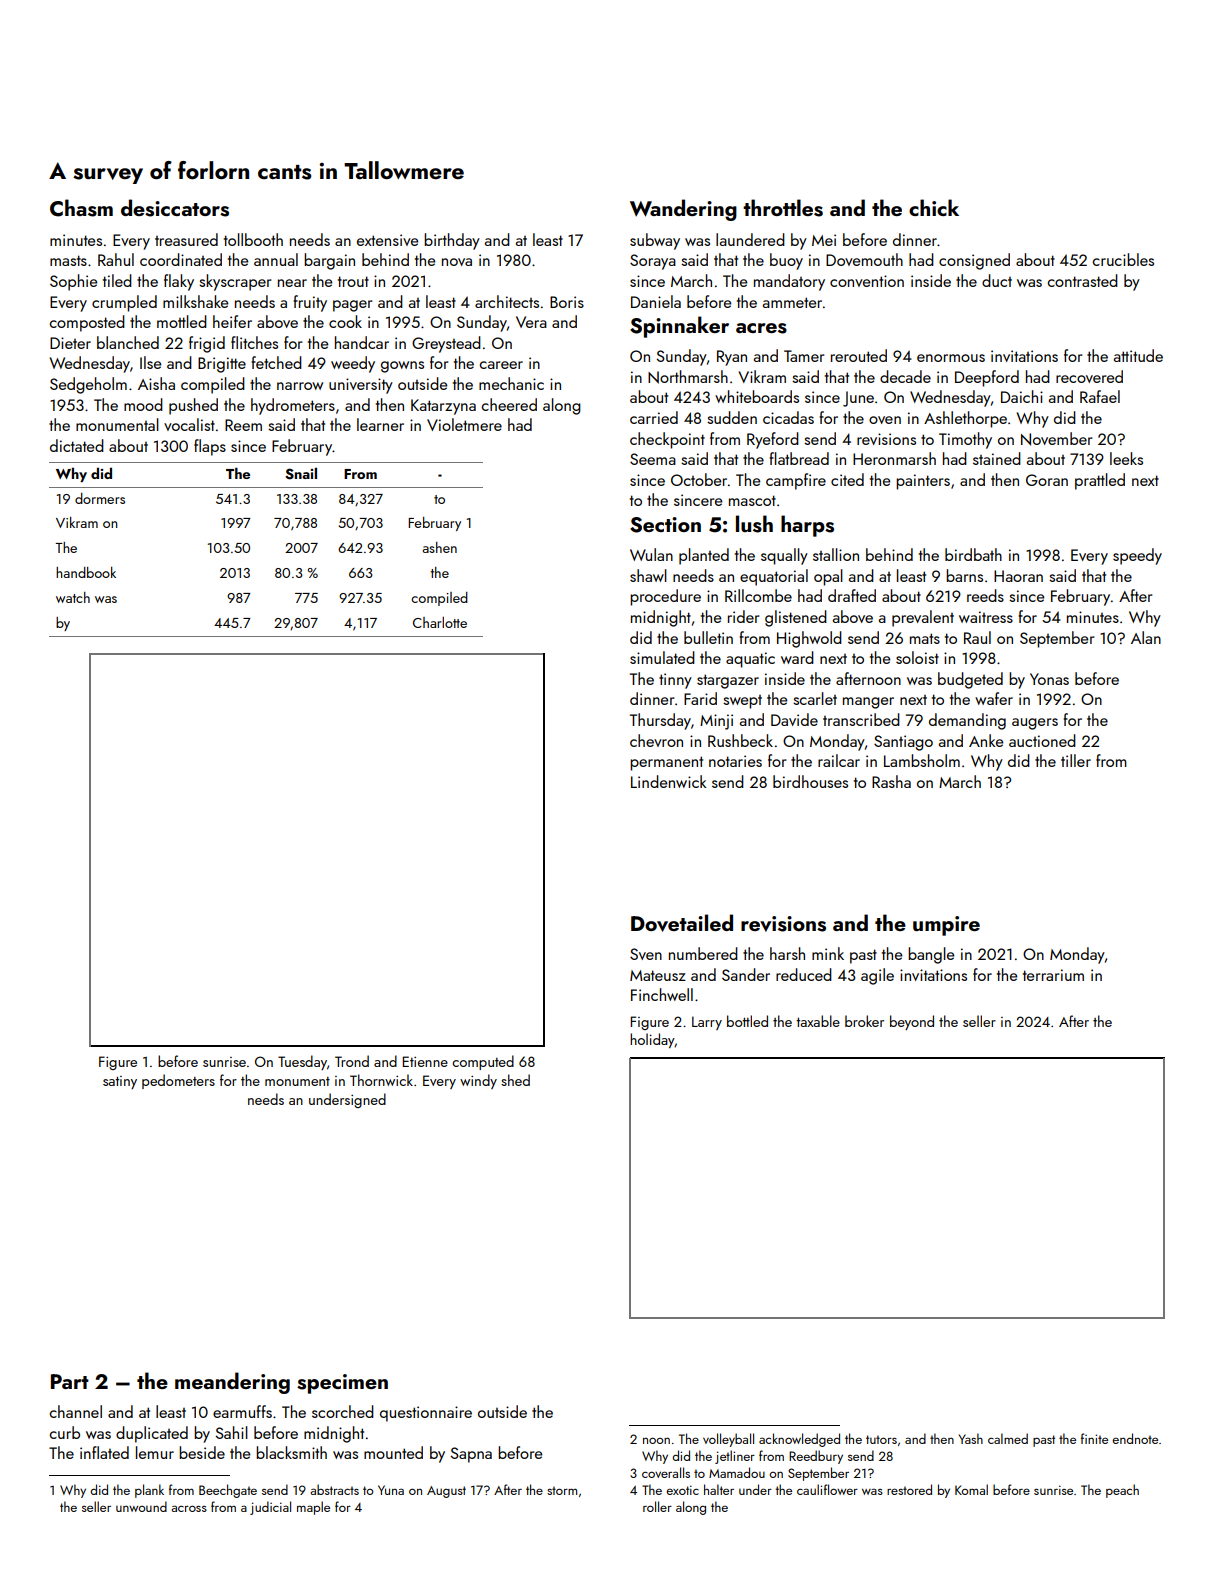 The width and height of the image is (1214, 1571). Describe the element at coordinates (232, 1383) in the image. I see `meandering` at that location.
